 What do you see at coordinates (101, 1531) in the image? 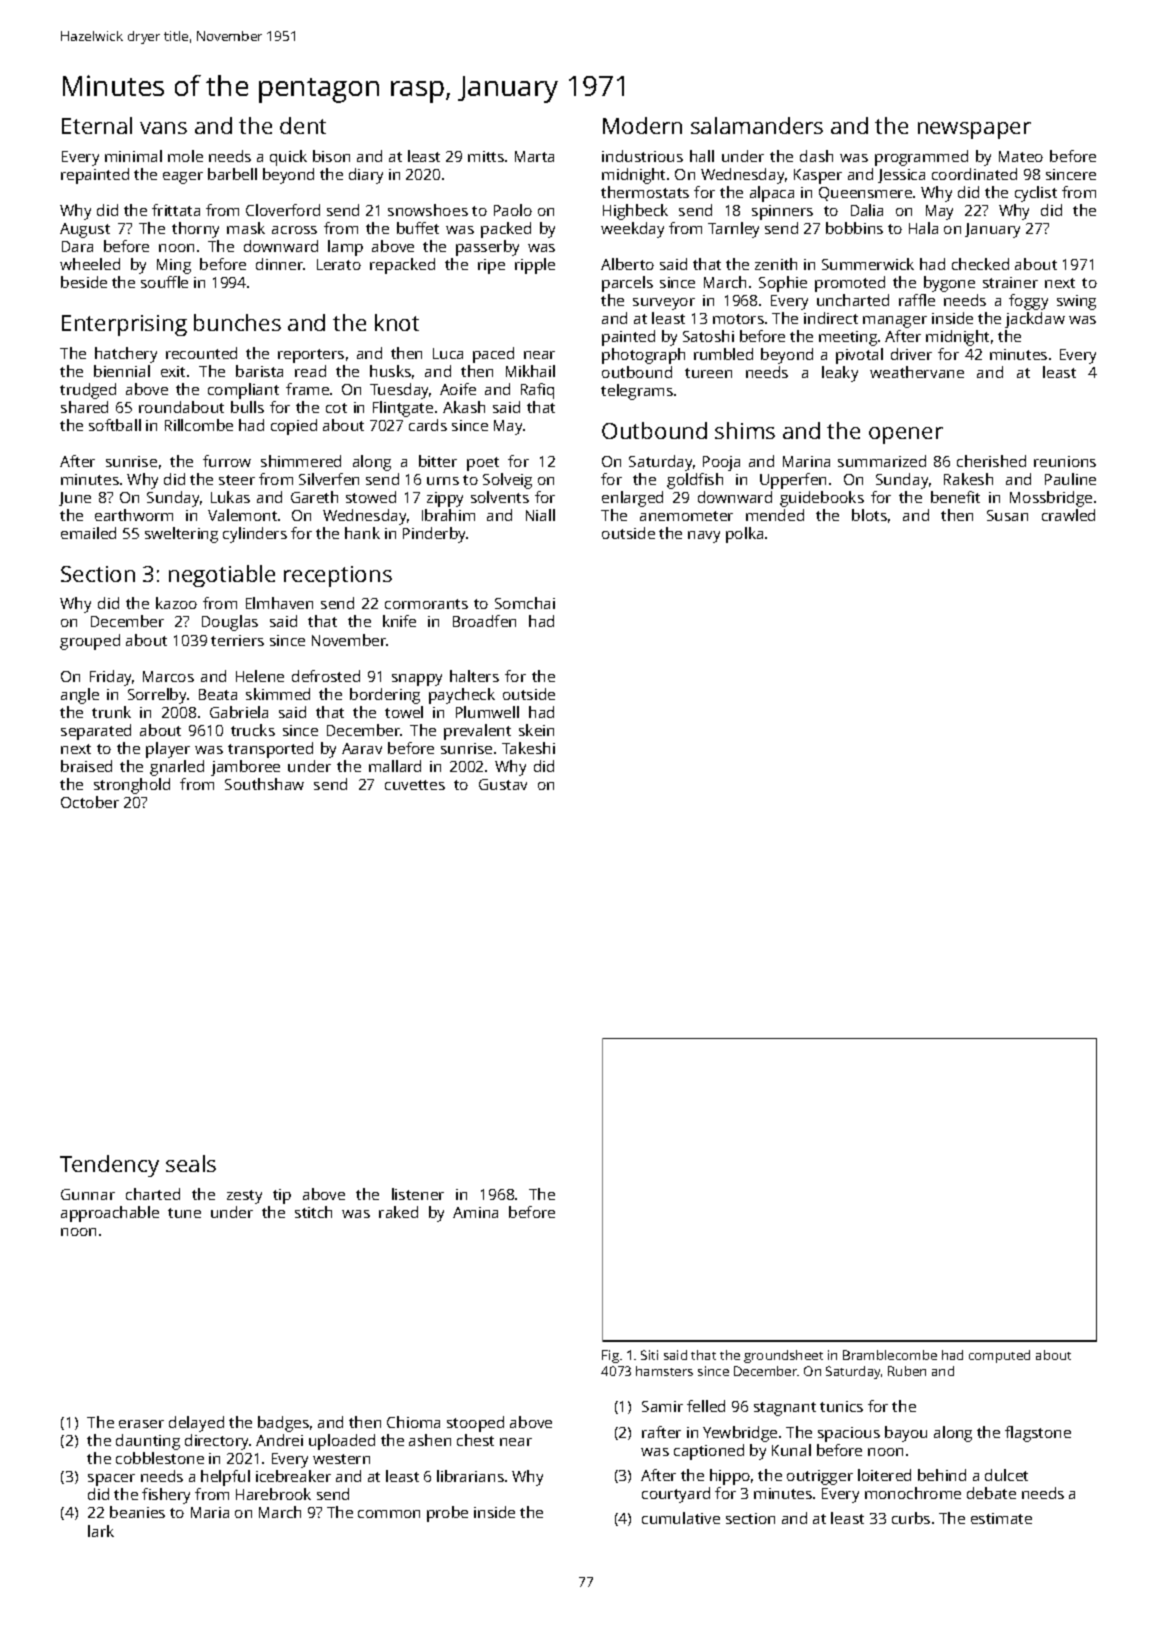
I see `lark` at bounding box center [101, 1531].
